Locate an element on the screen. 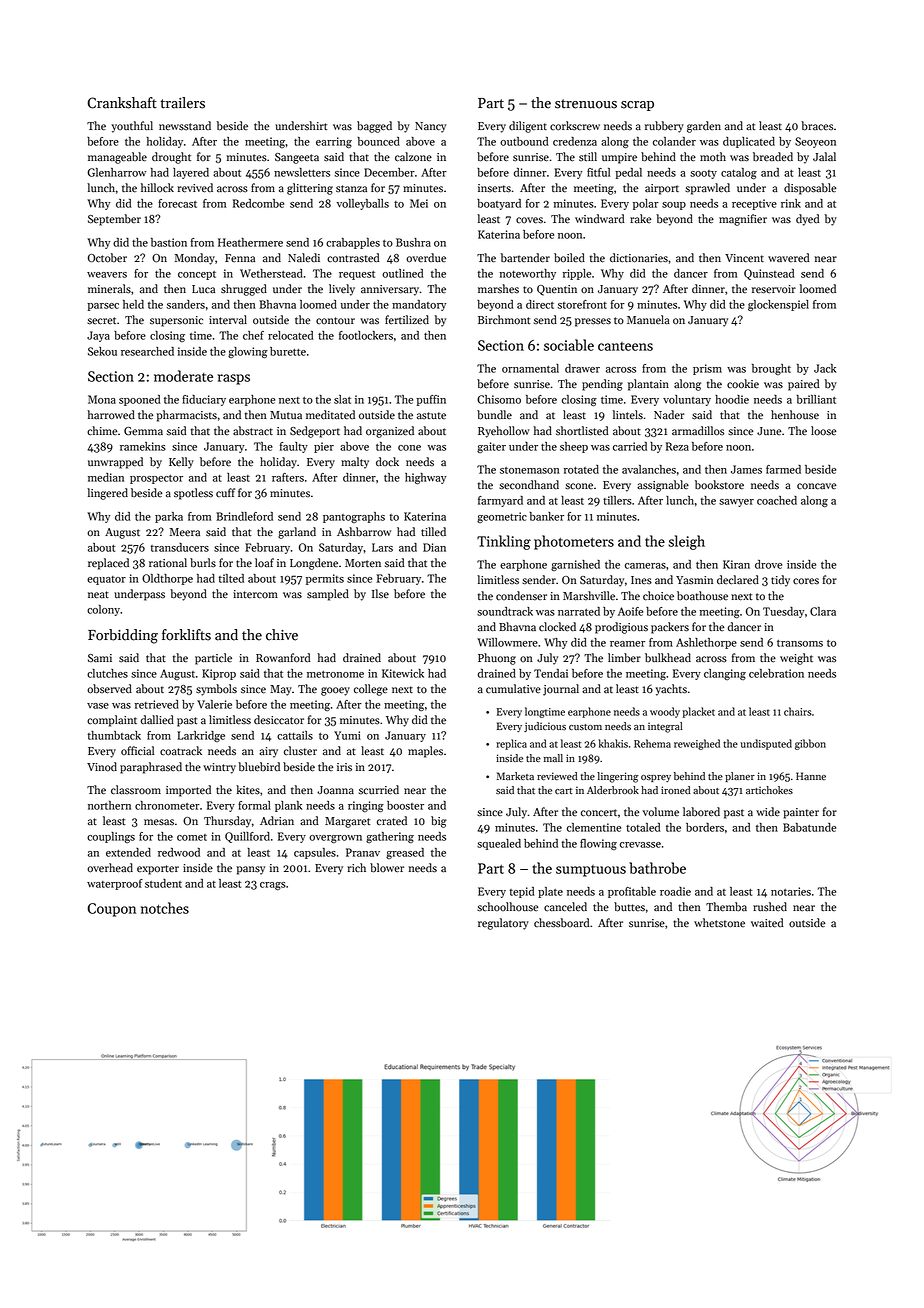  Kitewick is located at coordinates (403, 673).
